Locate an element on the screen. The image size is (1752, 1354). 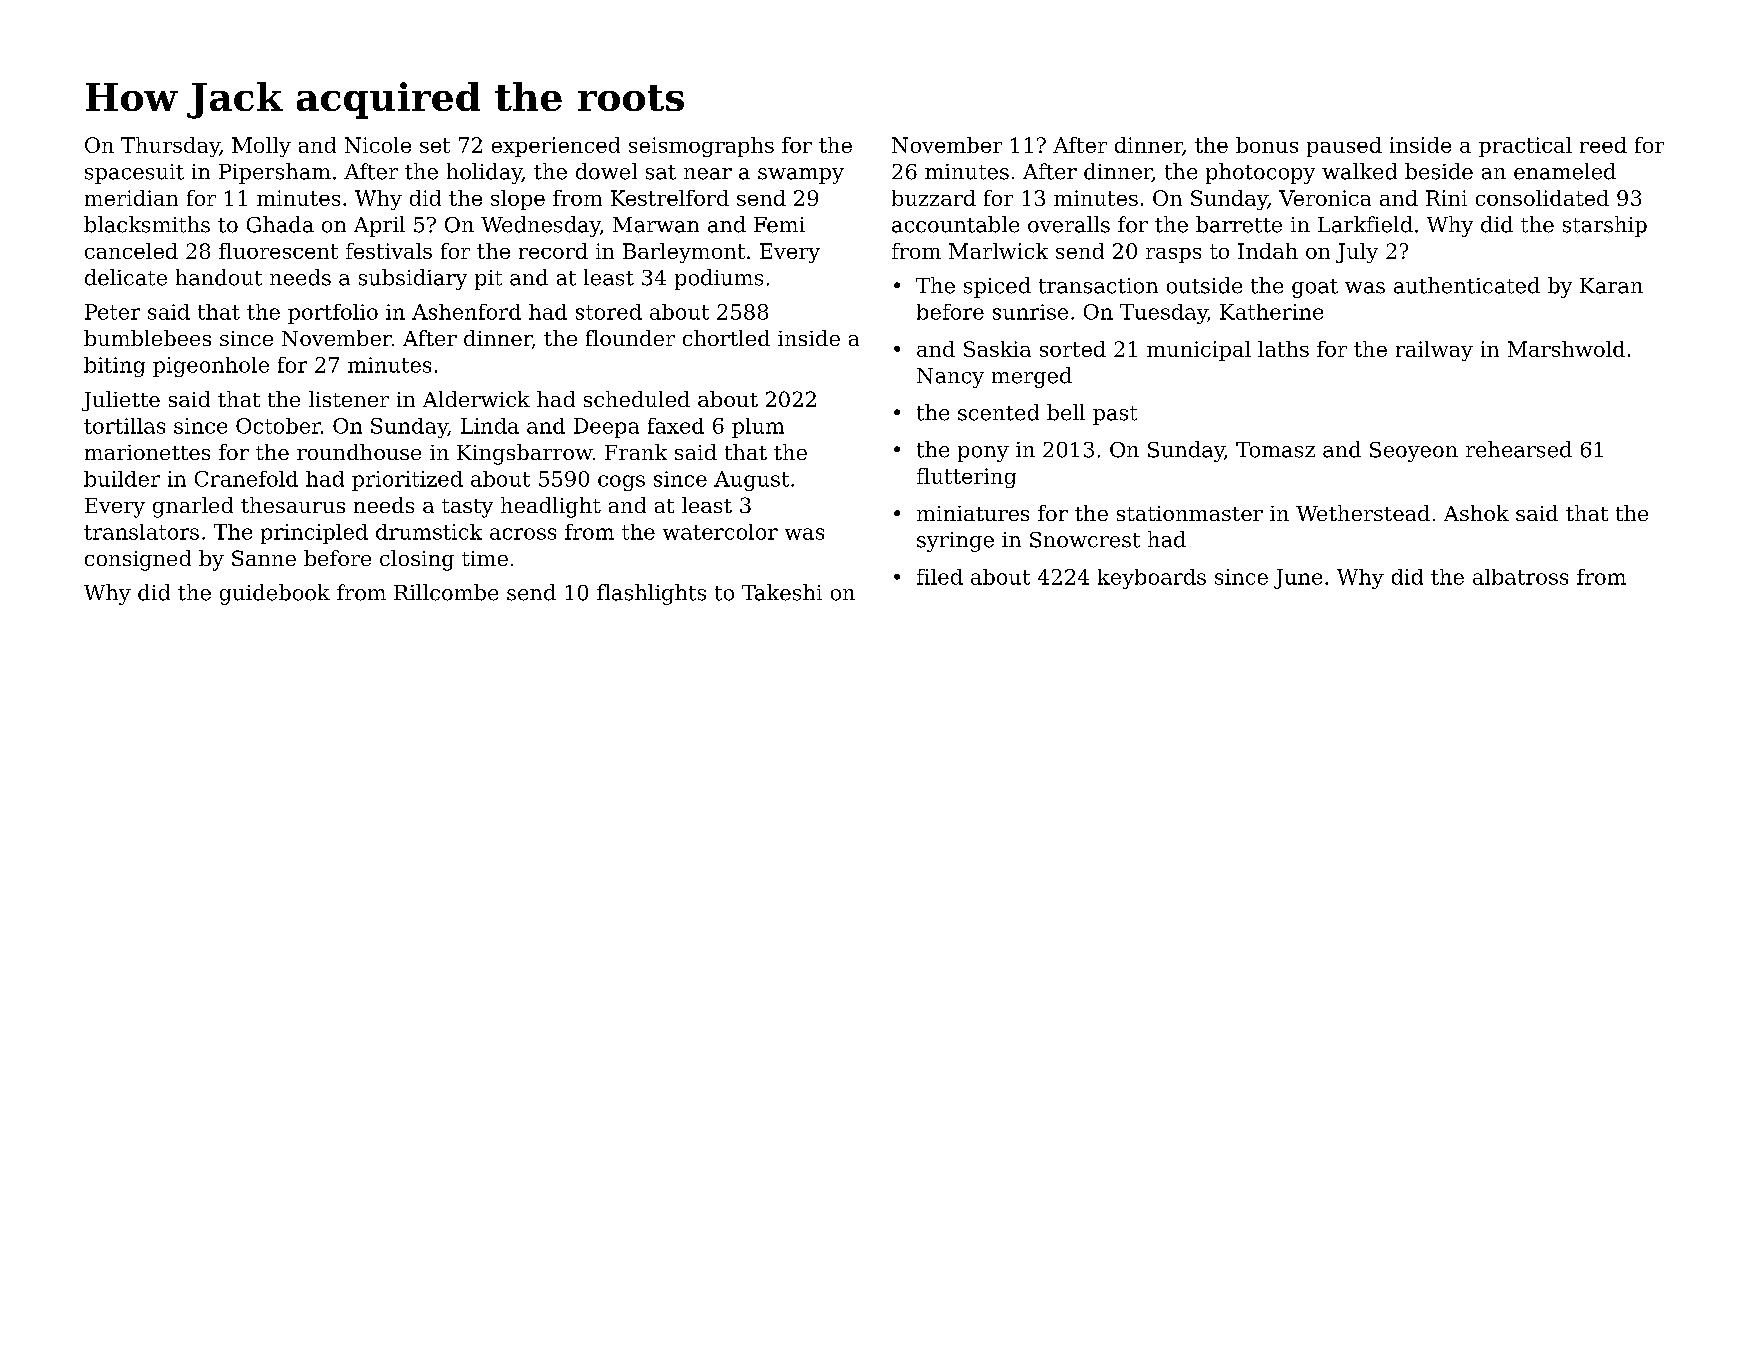
guidebook is located at coordinates (275, 594).
